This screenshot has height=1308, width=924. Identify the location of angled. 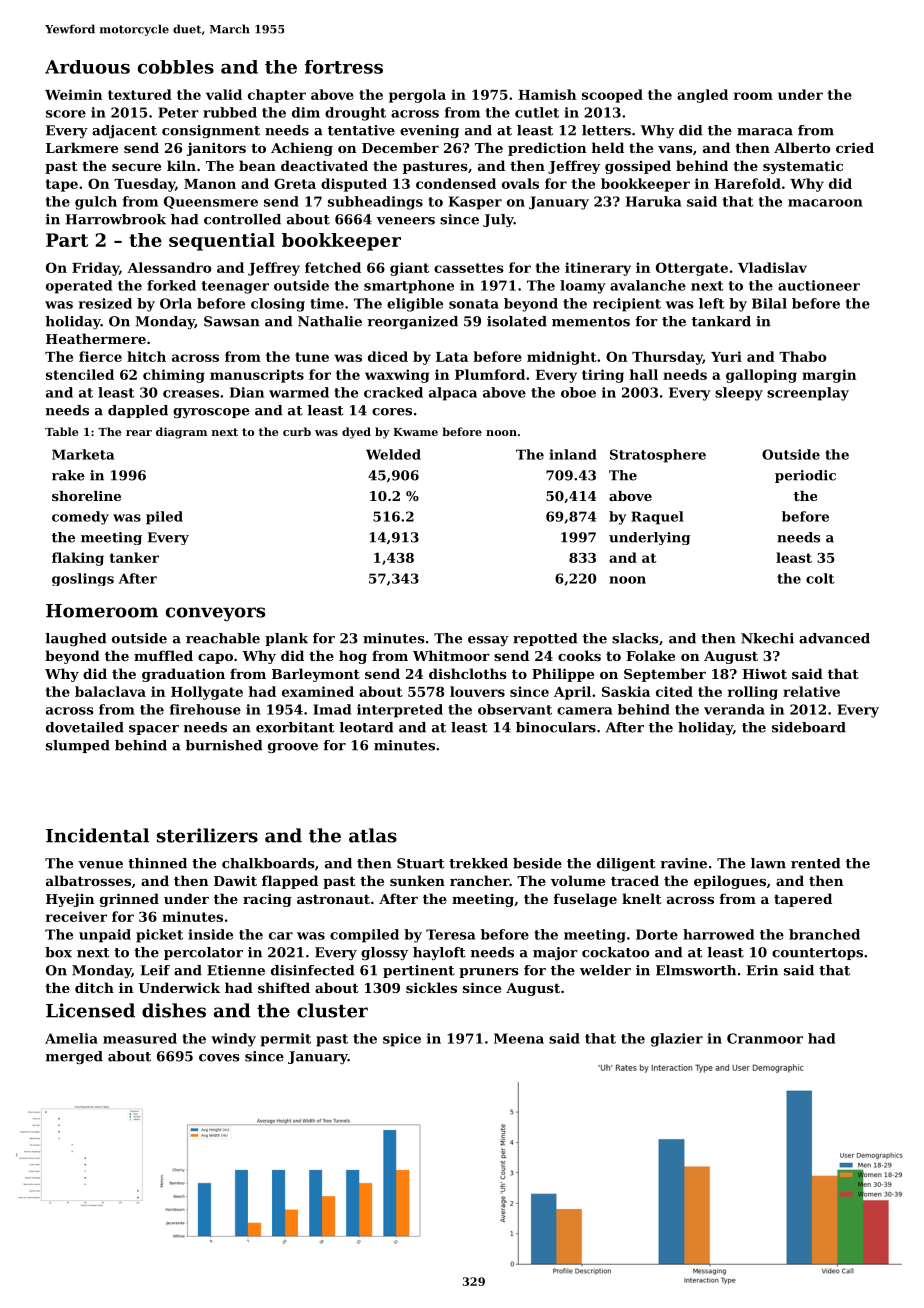
(702, 96).
